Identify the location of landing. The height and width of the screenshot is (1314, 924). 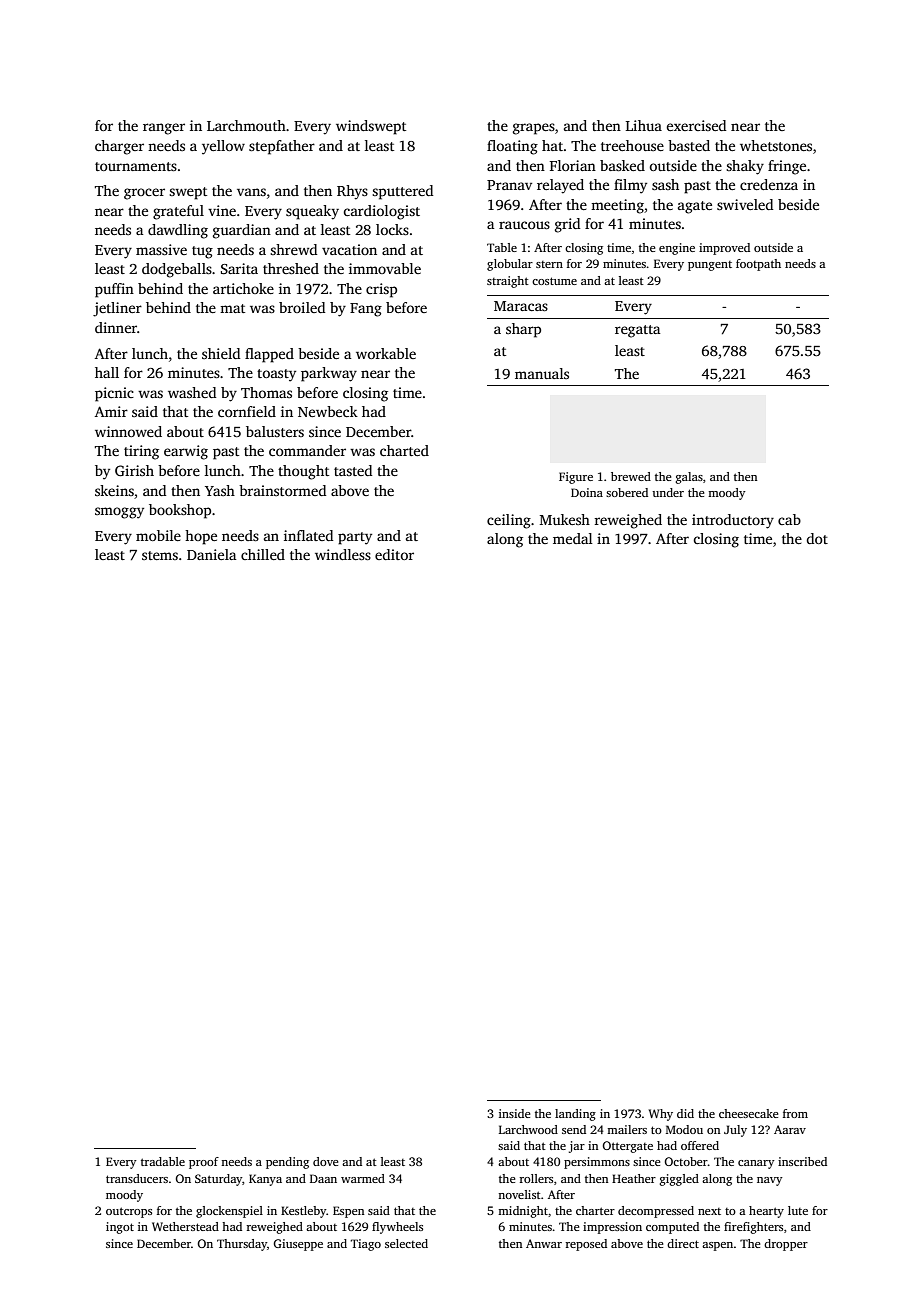
(575, 1115).
